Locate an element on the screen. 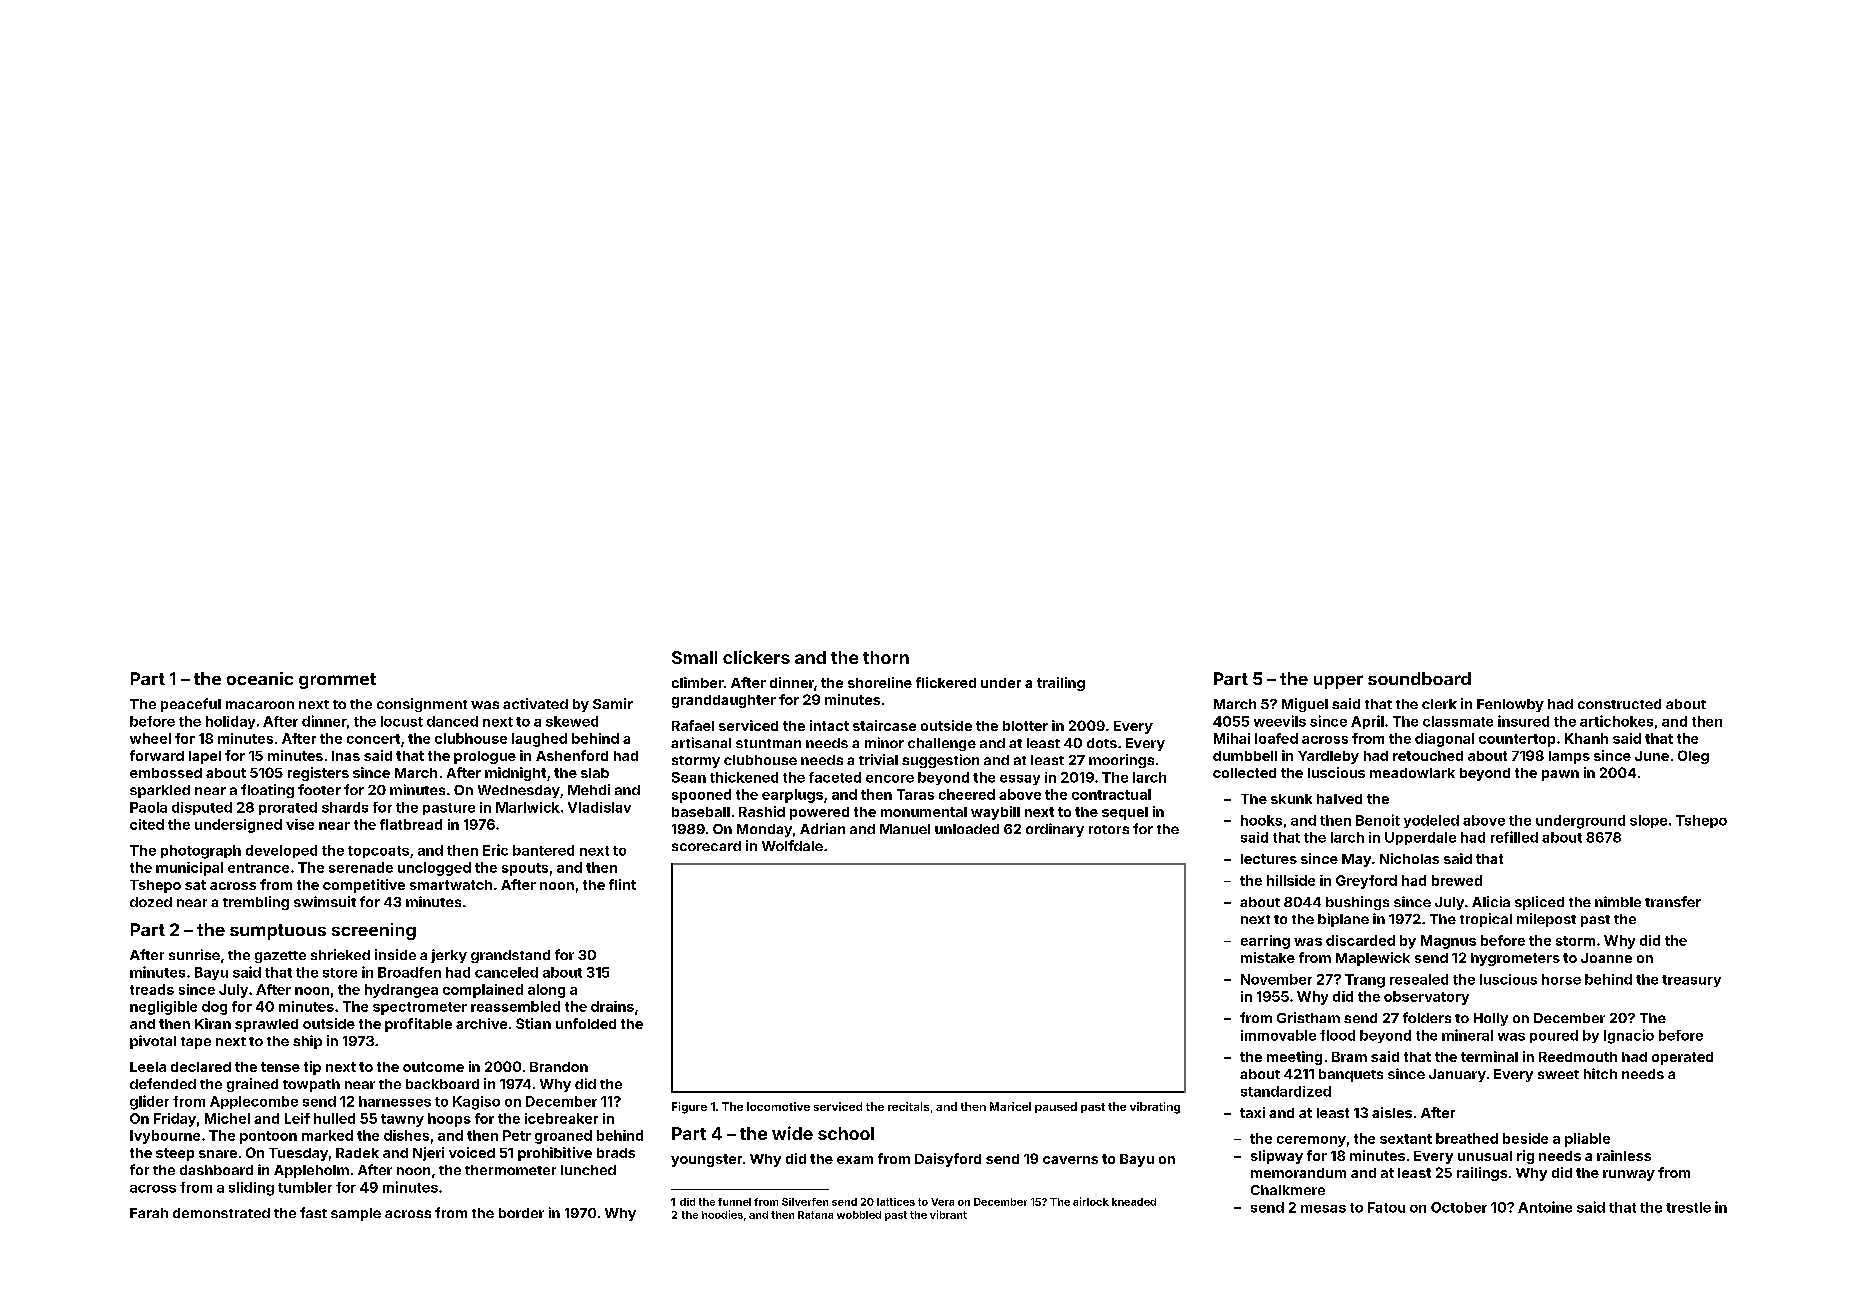 This screenshot has width=1857, height=1313. vibrant is located at coordinates (948, 1214).
